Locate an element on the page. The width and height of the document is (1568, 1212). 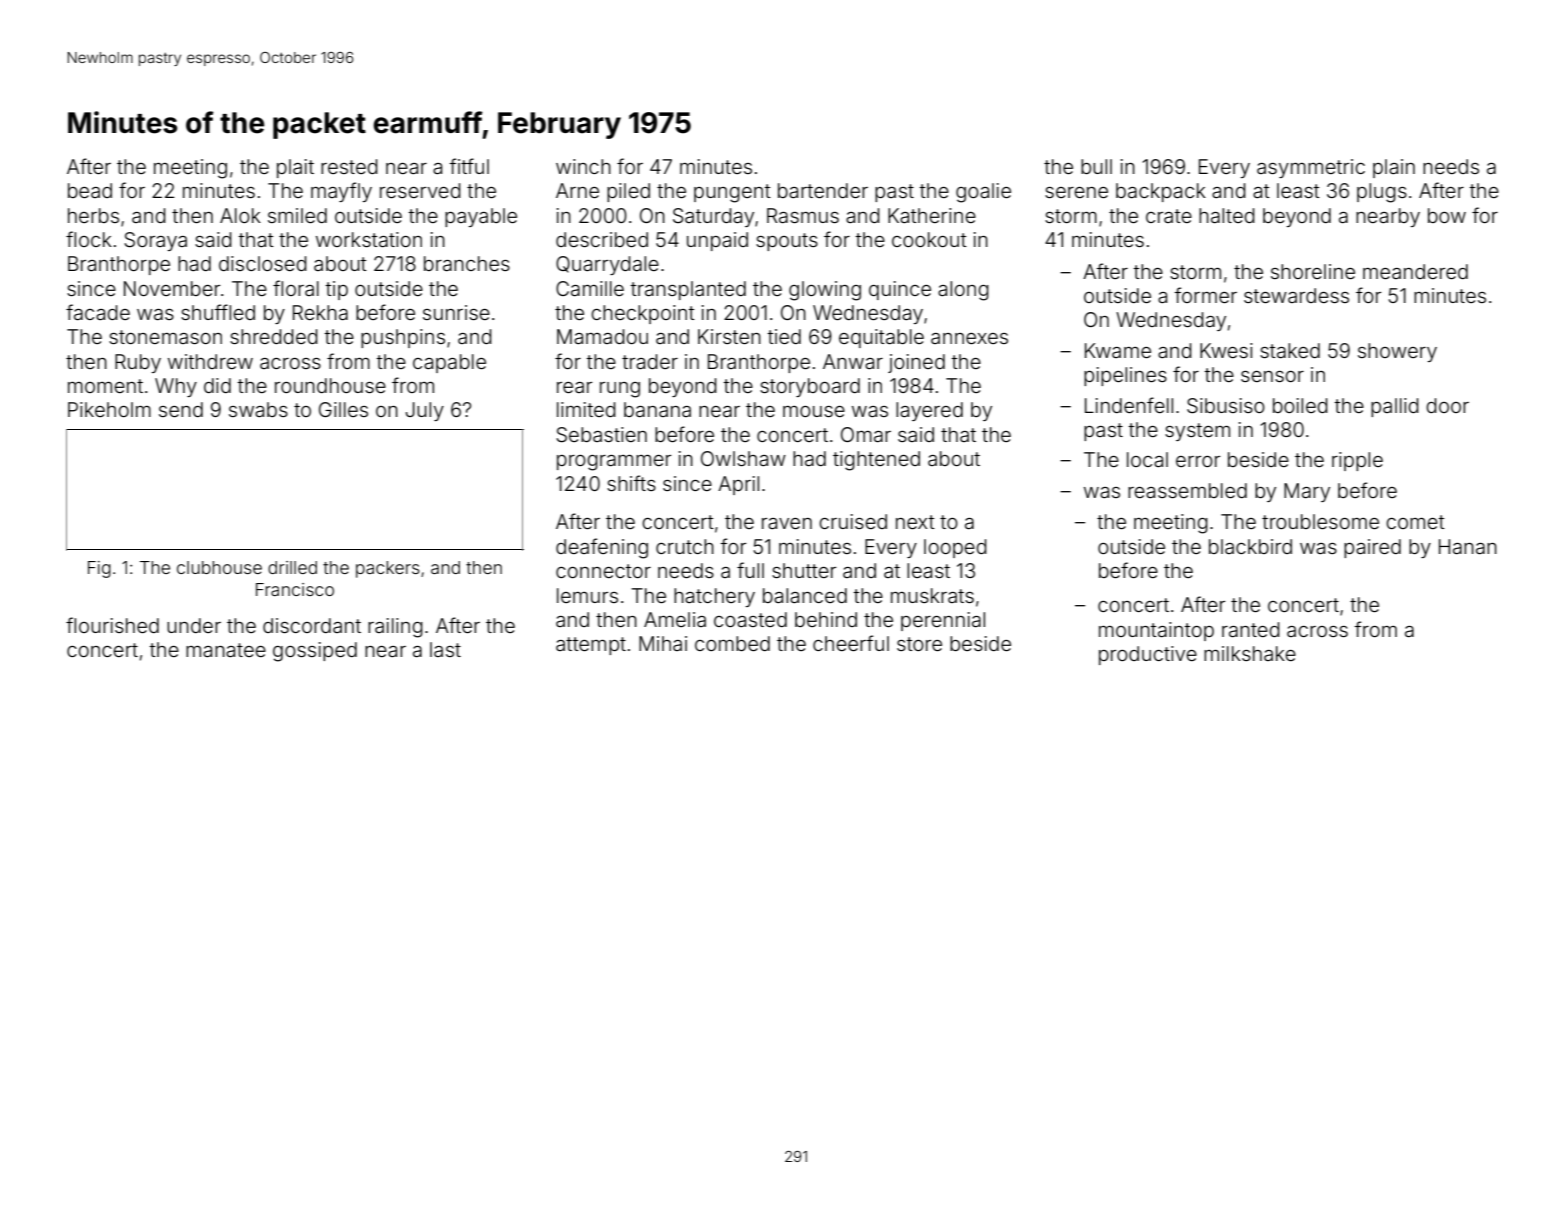
store is located at coordinates (919, 644).
